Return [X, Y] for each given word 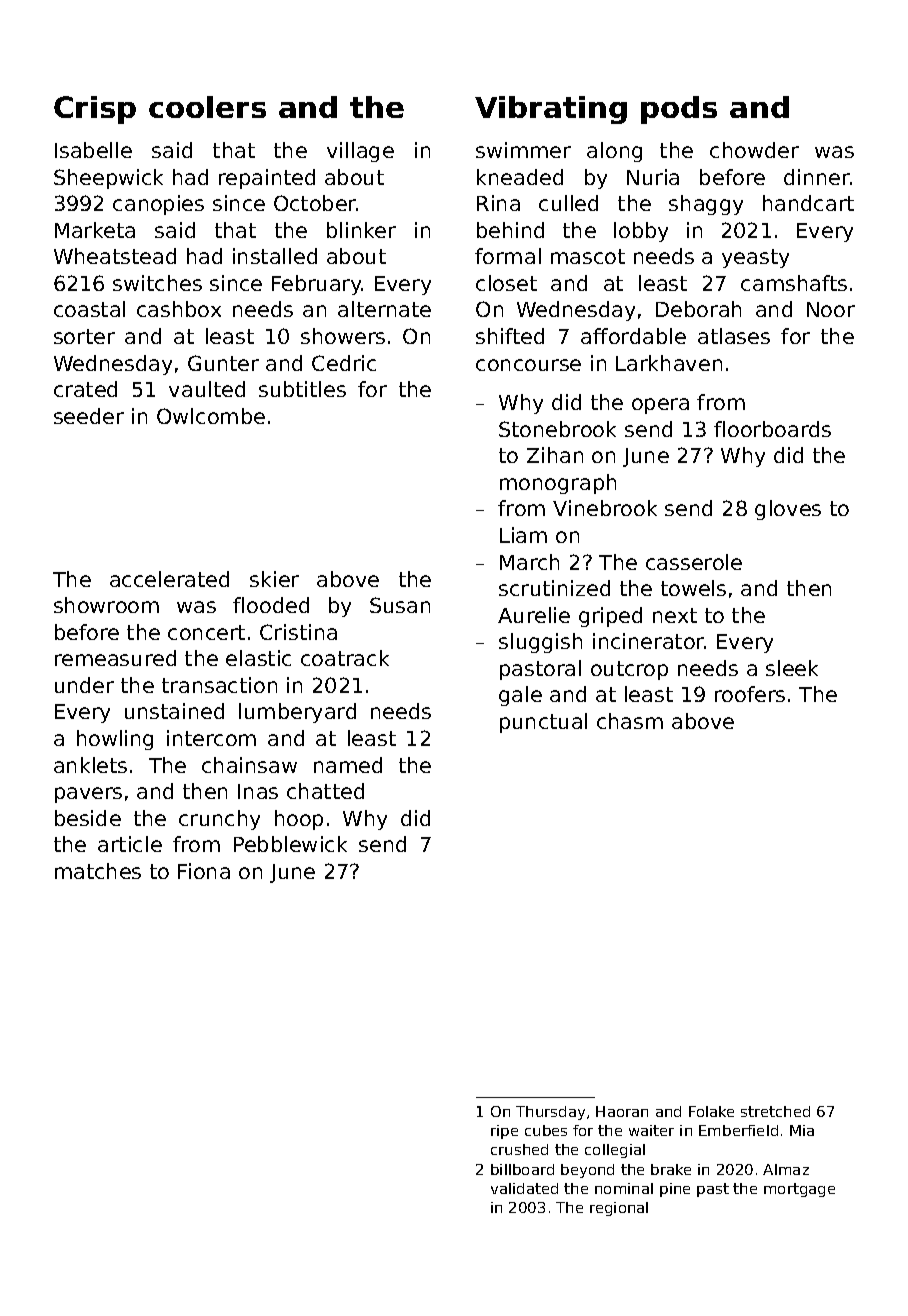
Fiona [204, 871]
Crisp [95, 110]
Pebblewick [290, 844]
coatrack [345, 658]
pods [679, 110]
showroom [106, 605]
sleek [792, 668]
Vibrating [551, 110]
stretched [775, 1111]
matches [98, 871]
